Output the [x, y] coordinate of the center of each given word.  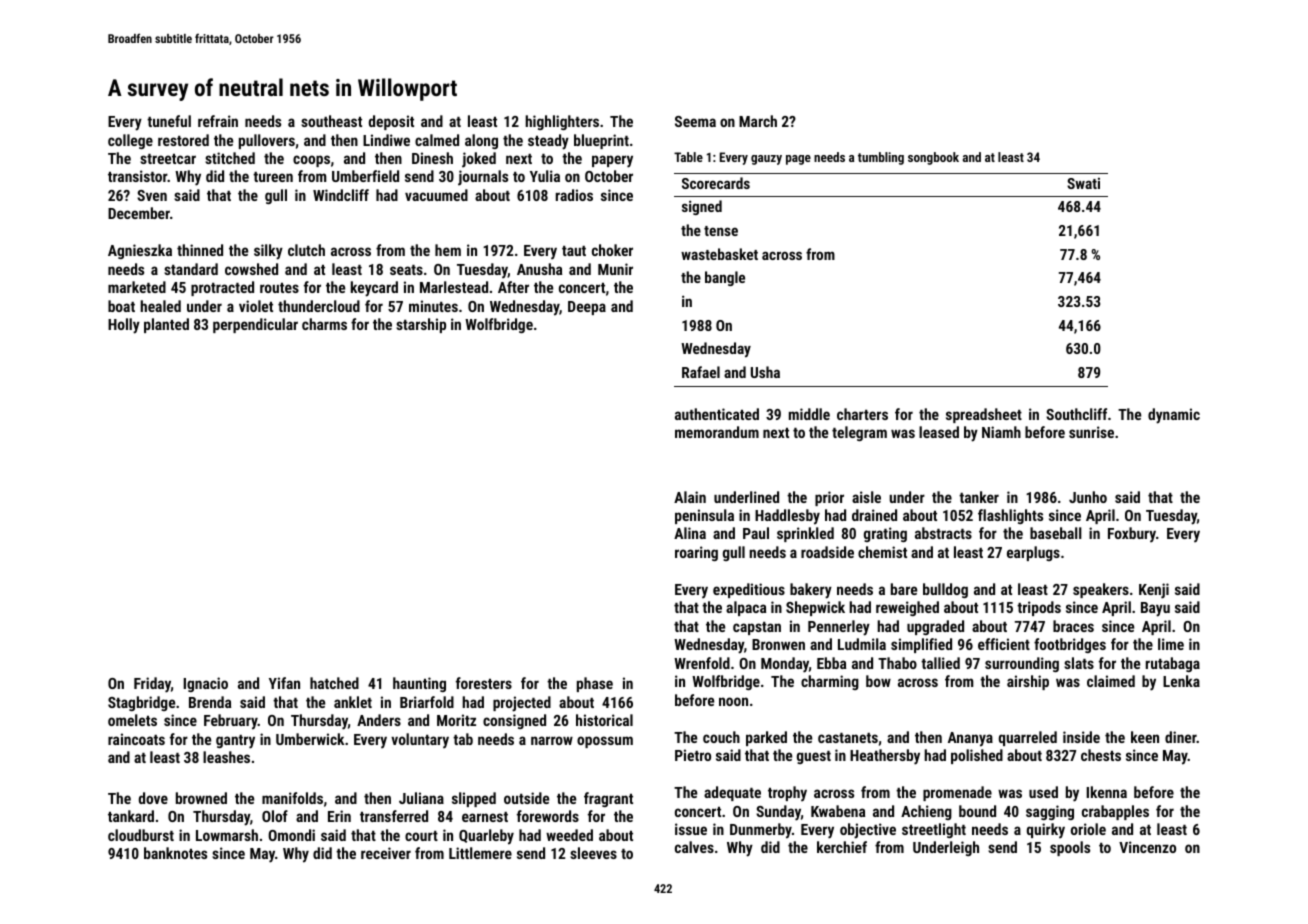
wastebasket [719, 254]
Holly [124, 326]
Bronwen [778, 644]
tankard [131, 816]
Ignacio [205, 684]
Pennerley [839, 628]
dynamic [1174, 416]
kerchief [842, 847]
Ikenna [1106, 792]
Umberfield [365, 176]
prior [829, 498]
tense [721, 231]
